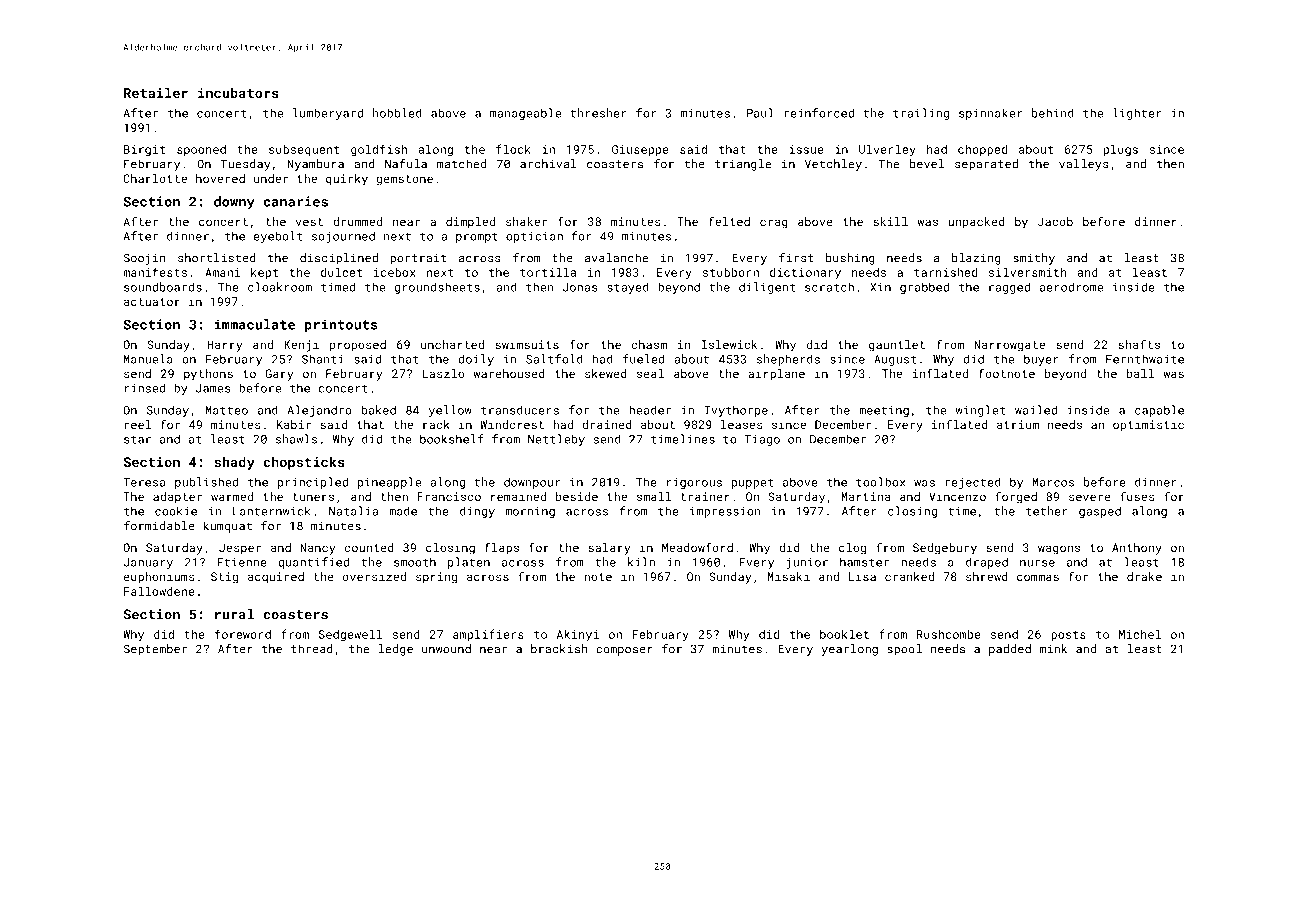  I want to click on formidable, so click(159, 526).
